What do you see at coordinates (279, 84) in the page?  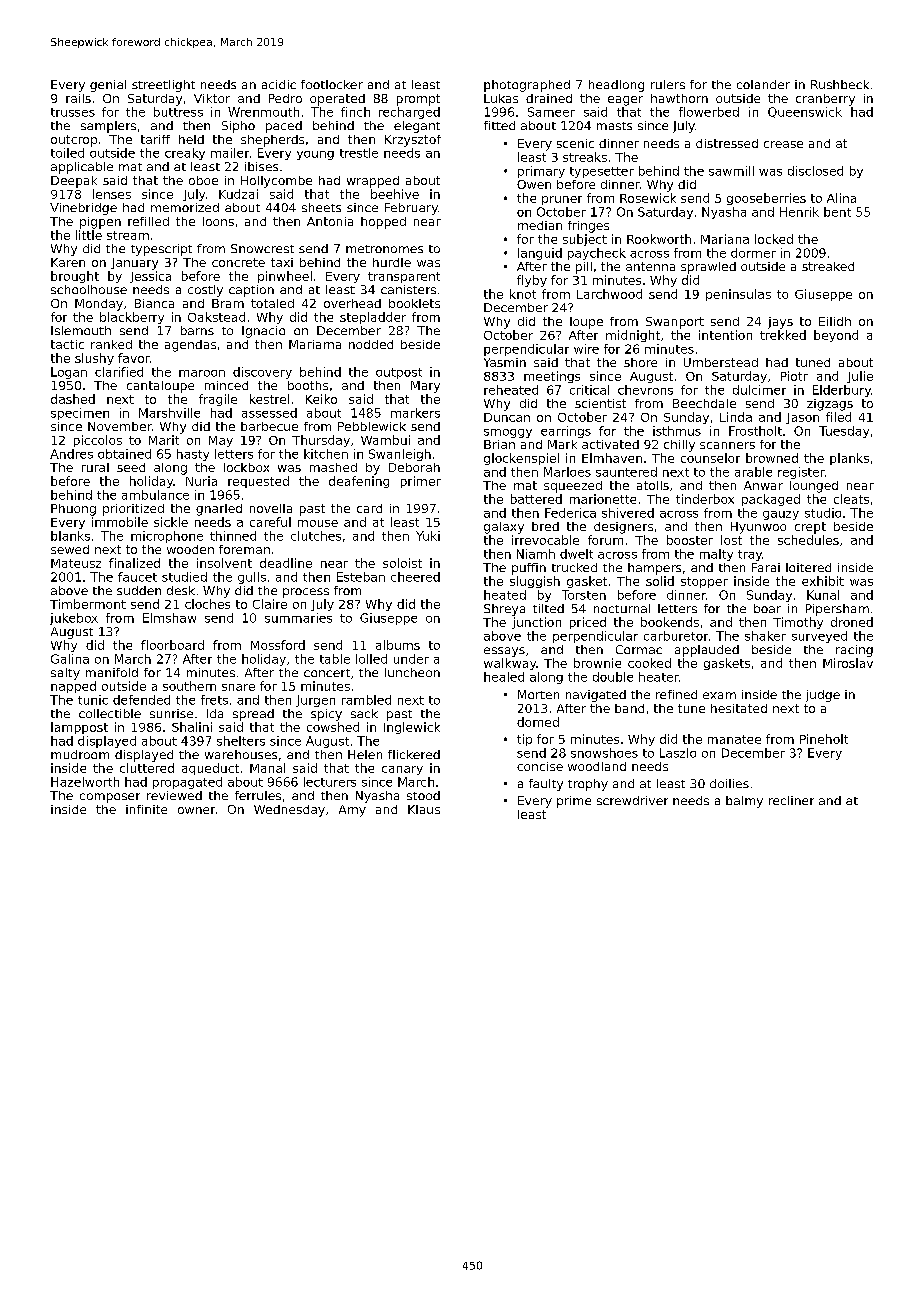 I see `acidic` at bounding box center [279, 84].
